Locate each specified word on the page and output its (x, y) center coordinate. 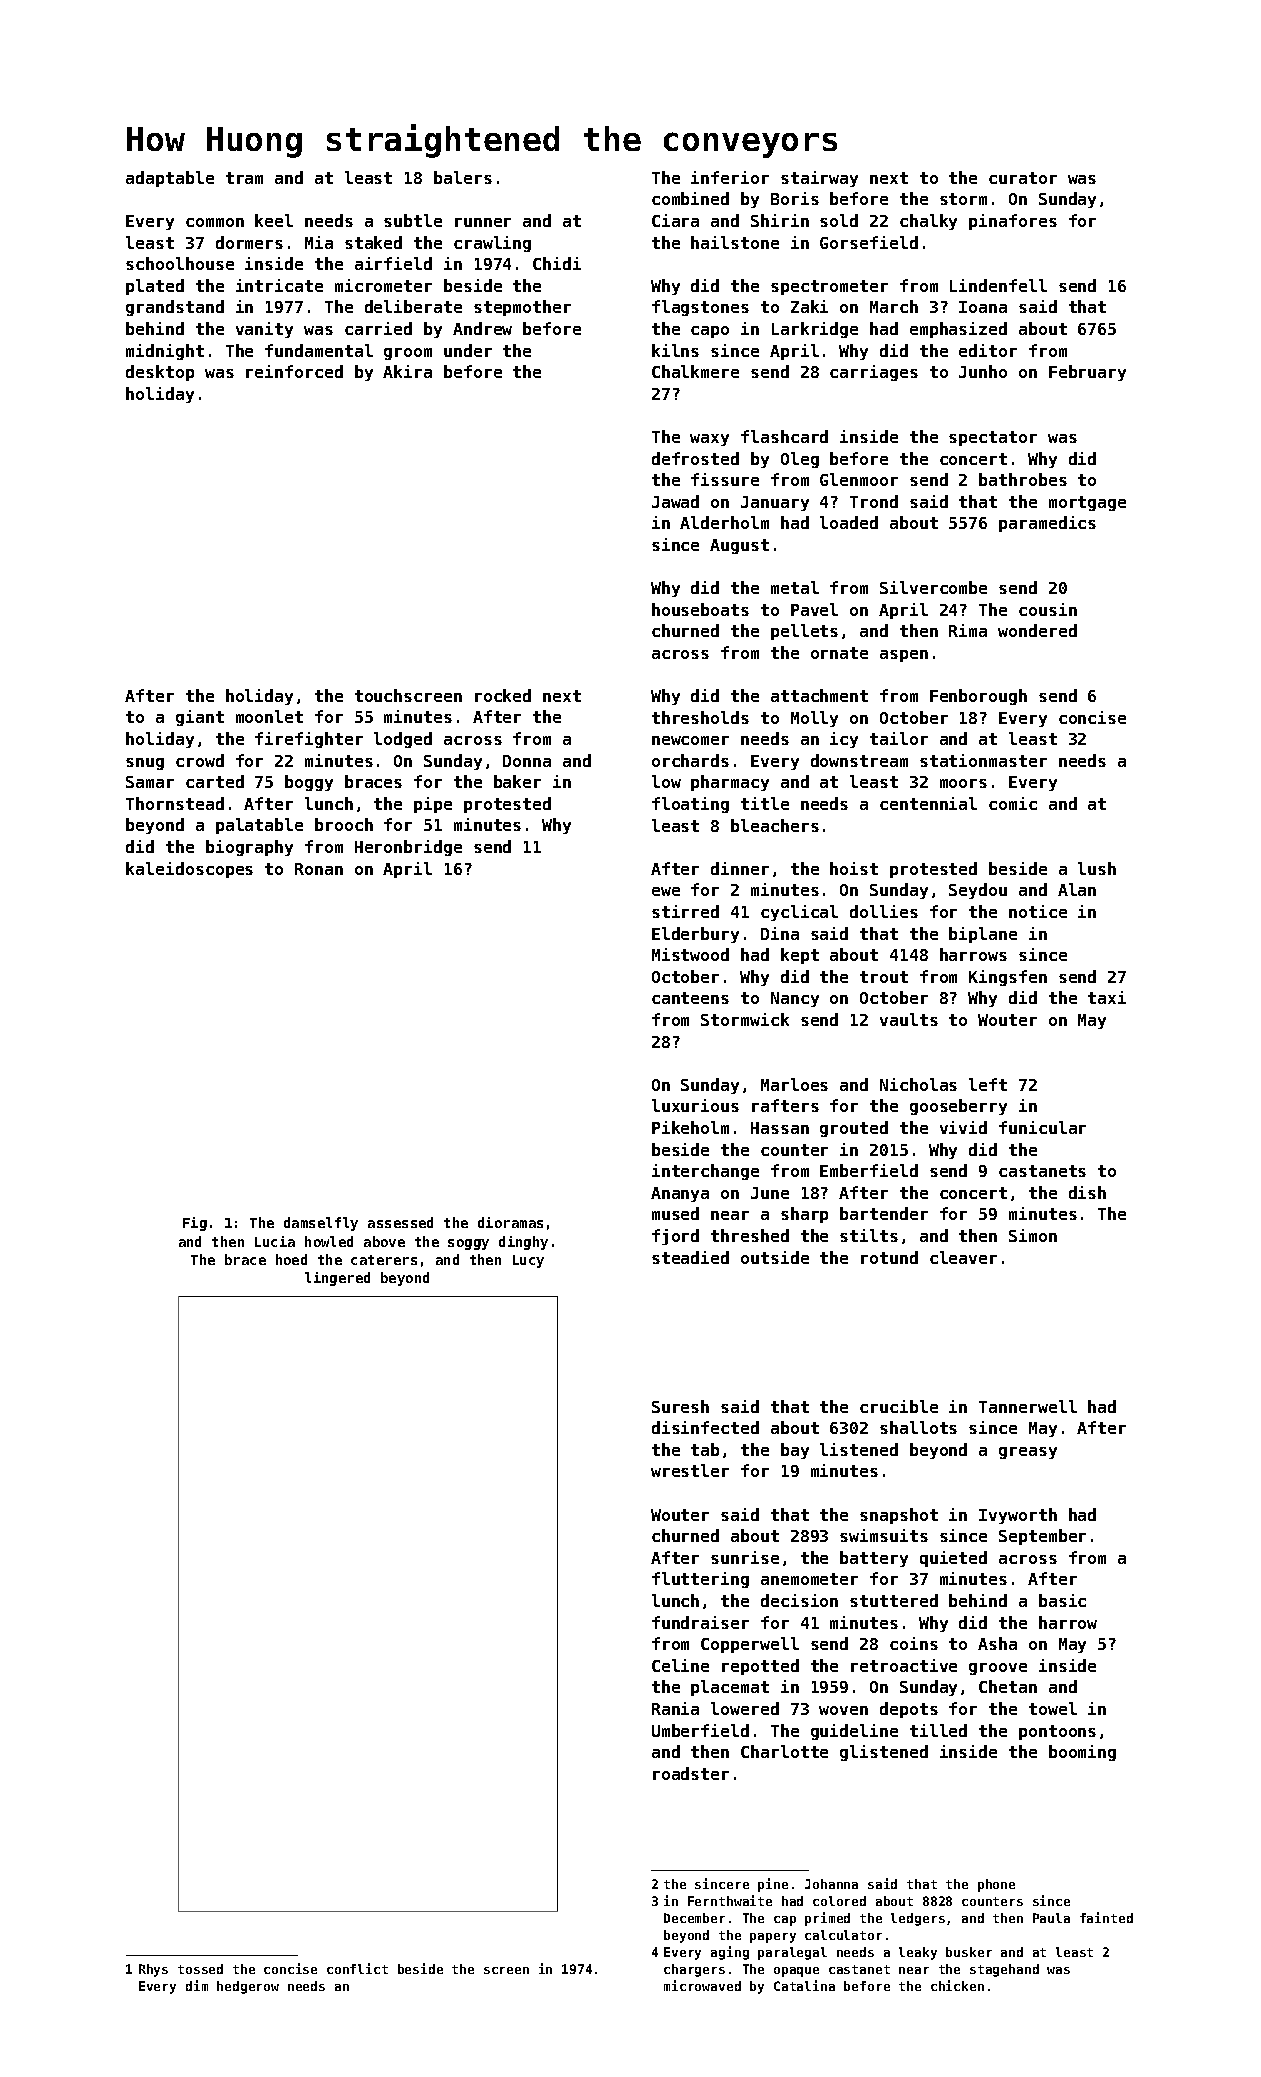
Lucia (275, 1241)
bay (795, 1451)
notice (1038, 911)
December (694, 1918)
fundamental (319, 350)
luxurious (695, 1105)
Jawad (675, 501)
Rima (968, 630)
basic (1062, 1600)
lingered (337, 1279)
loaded (849, 522)
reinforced (294, 371)
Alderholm (724, 522)
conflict (357, 1968)
